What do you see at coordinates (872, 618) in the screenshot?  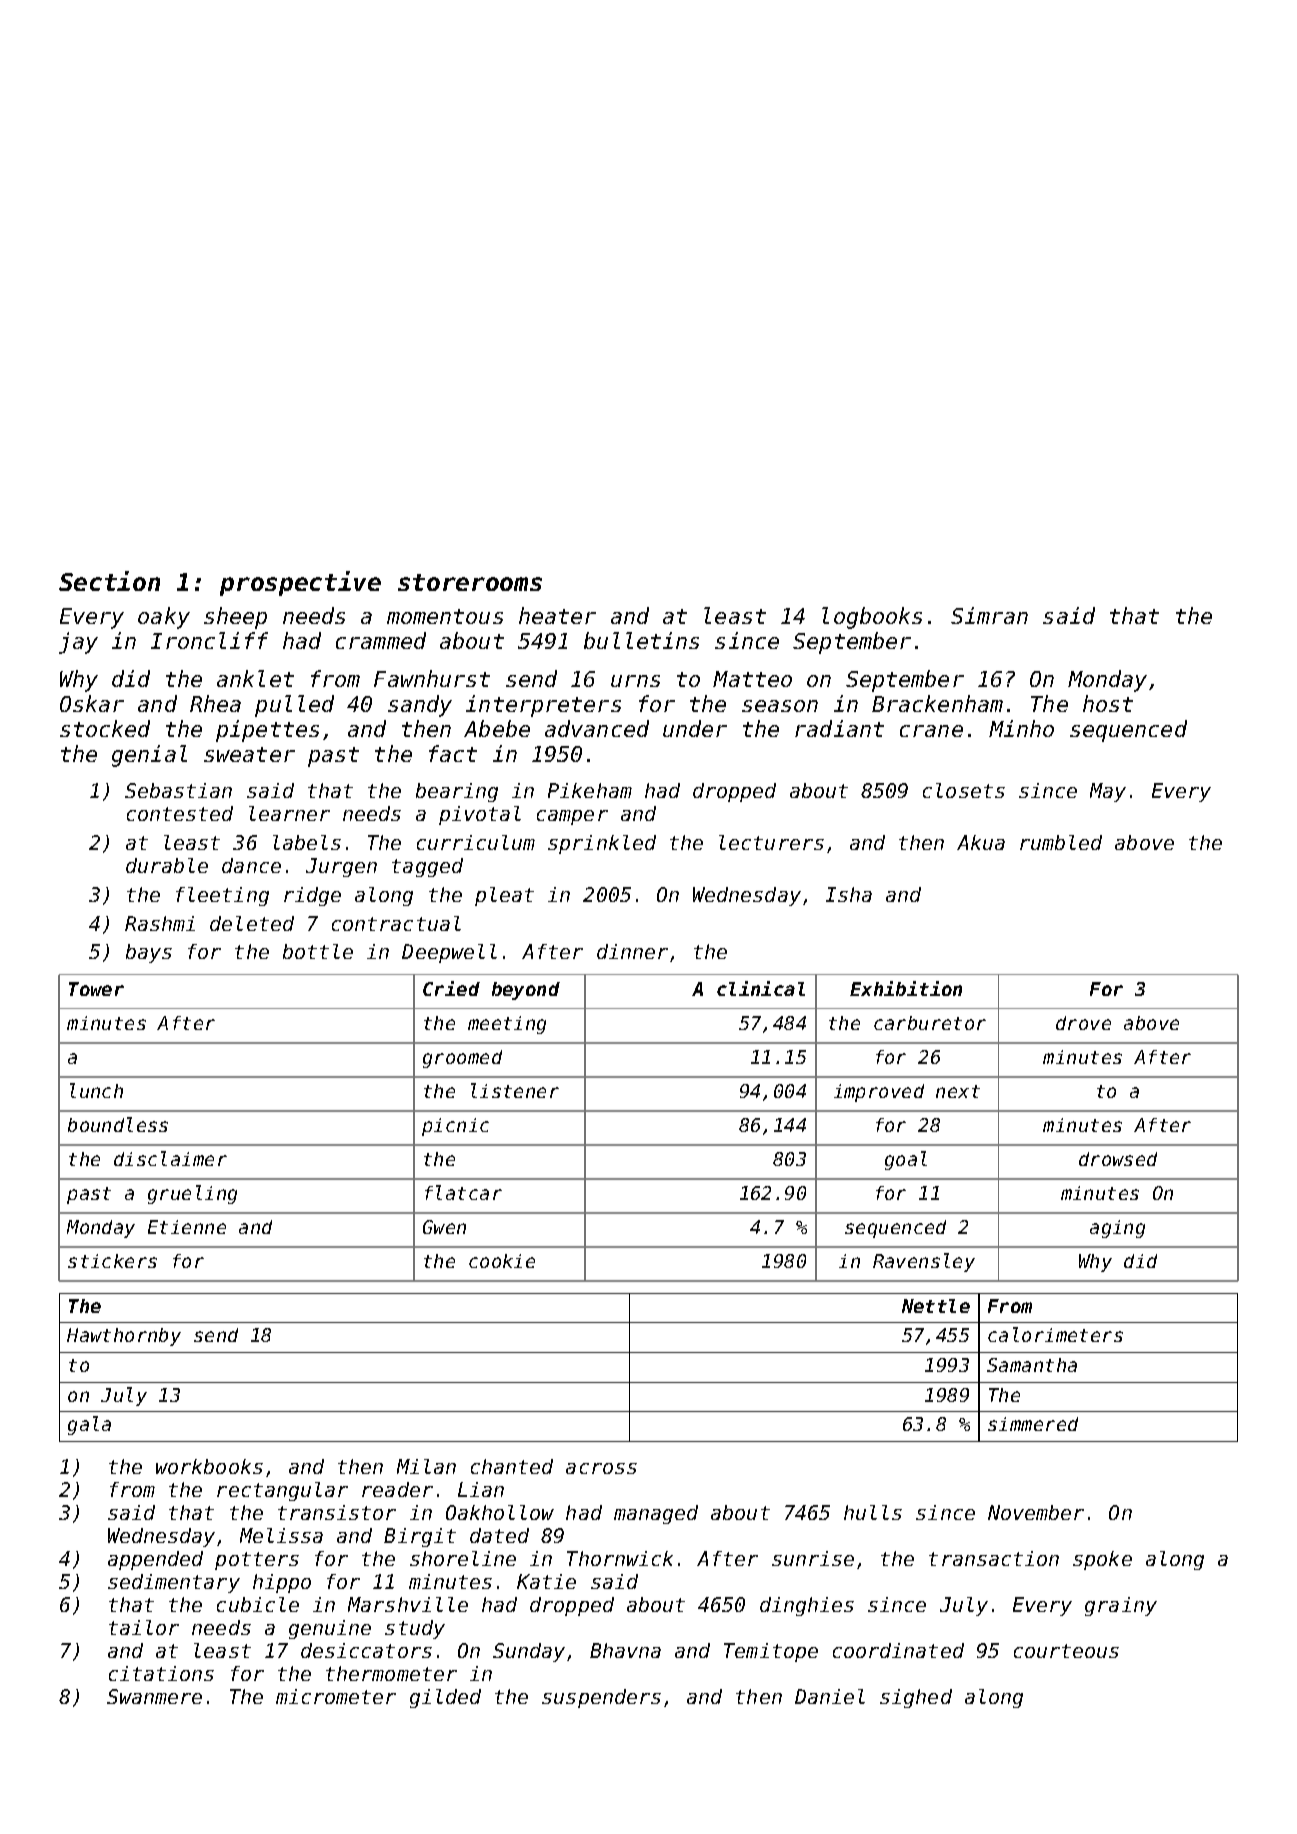 I see `logbooks` at bounding box center [872, 618].
